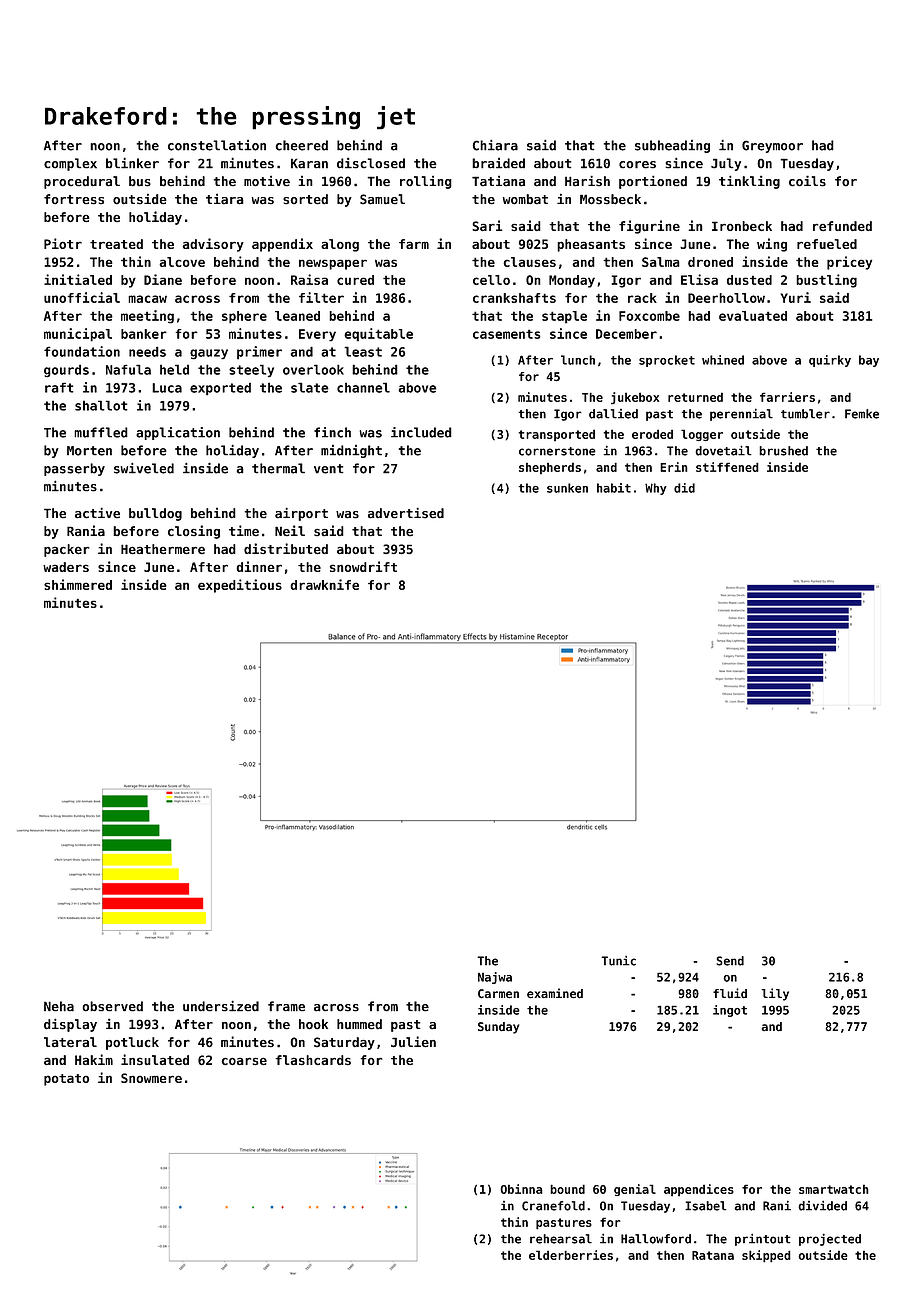 Image resolution: width=924 pixels, height=1308 pixels. I want to click on Julien, so click(413, 1041).
